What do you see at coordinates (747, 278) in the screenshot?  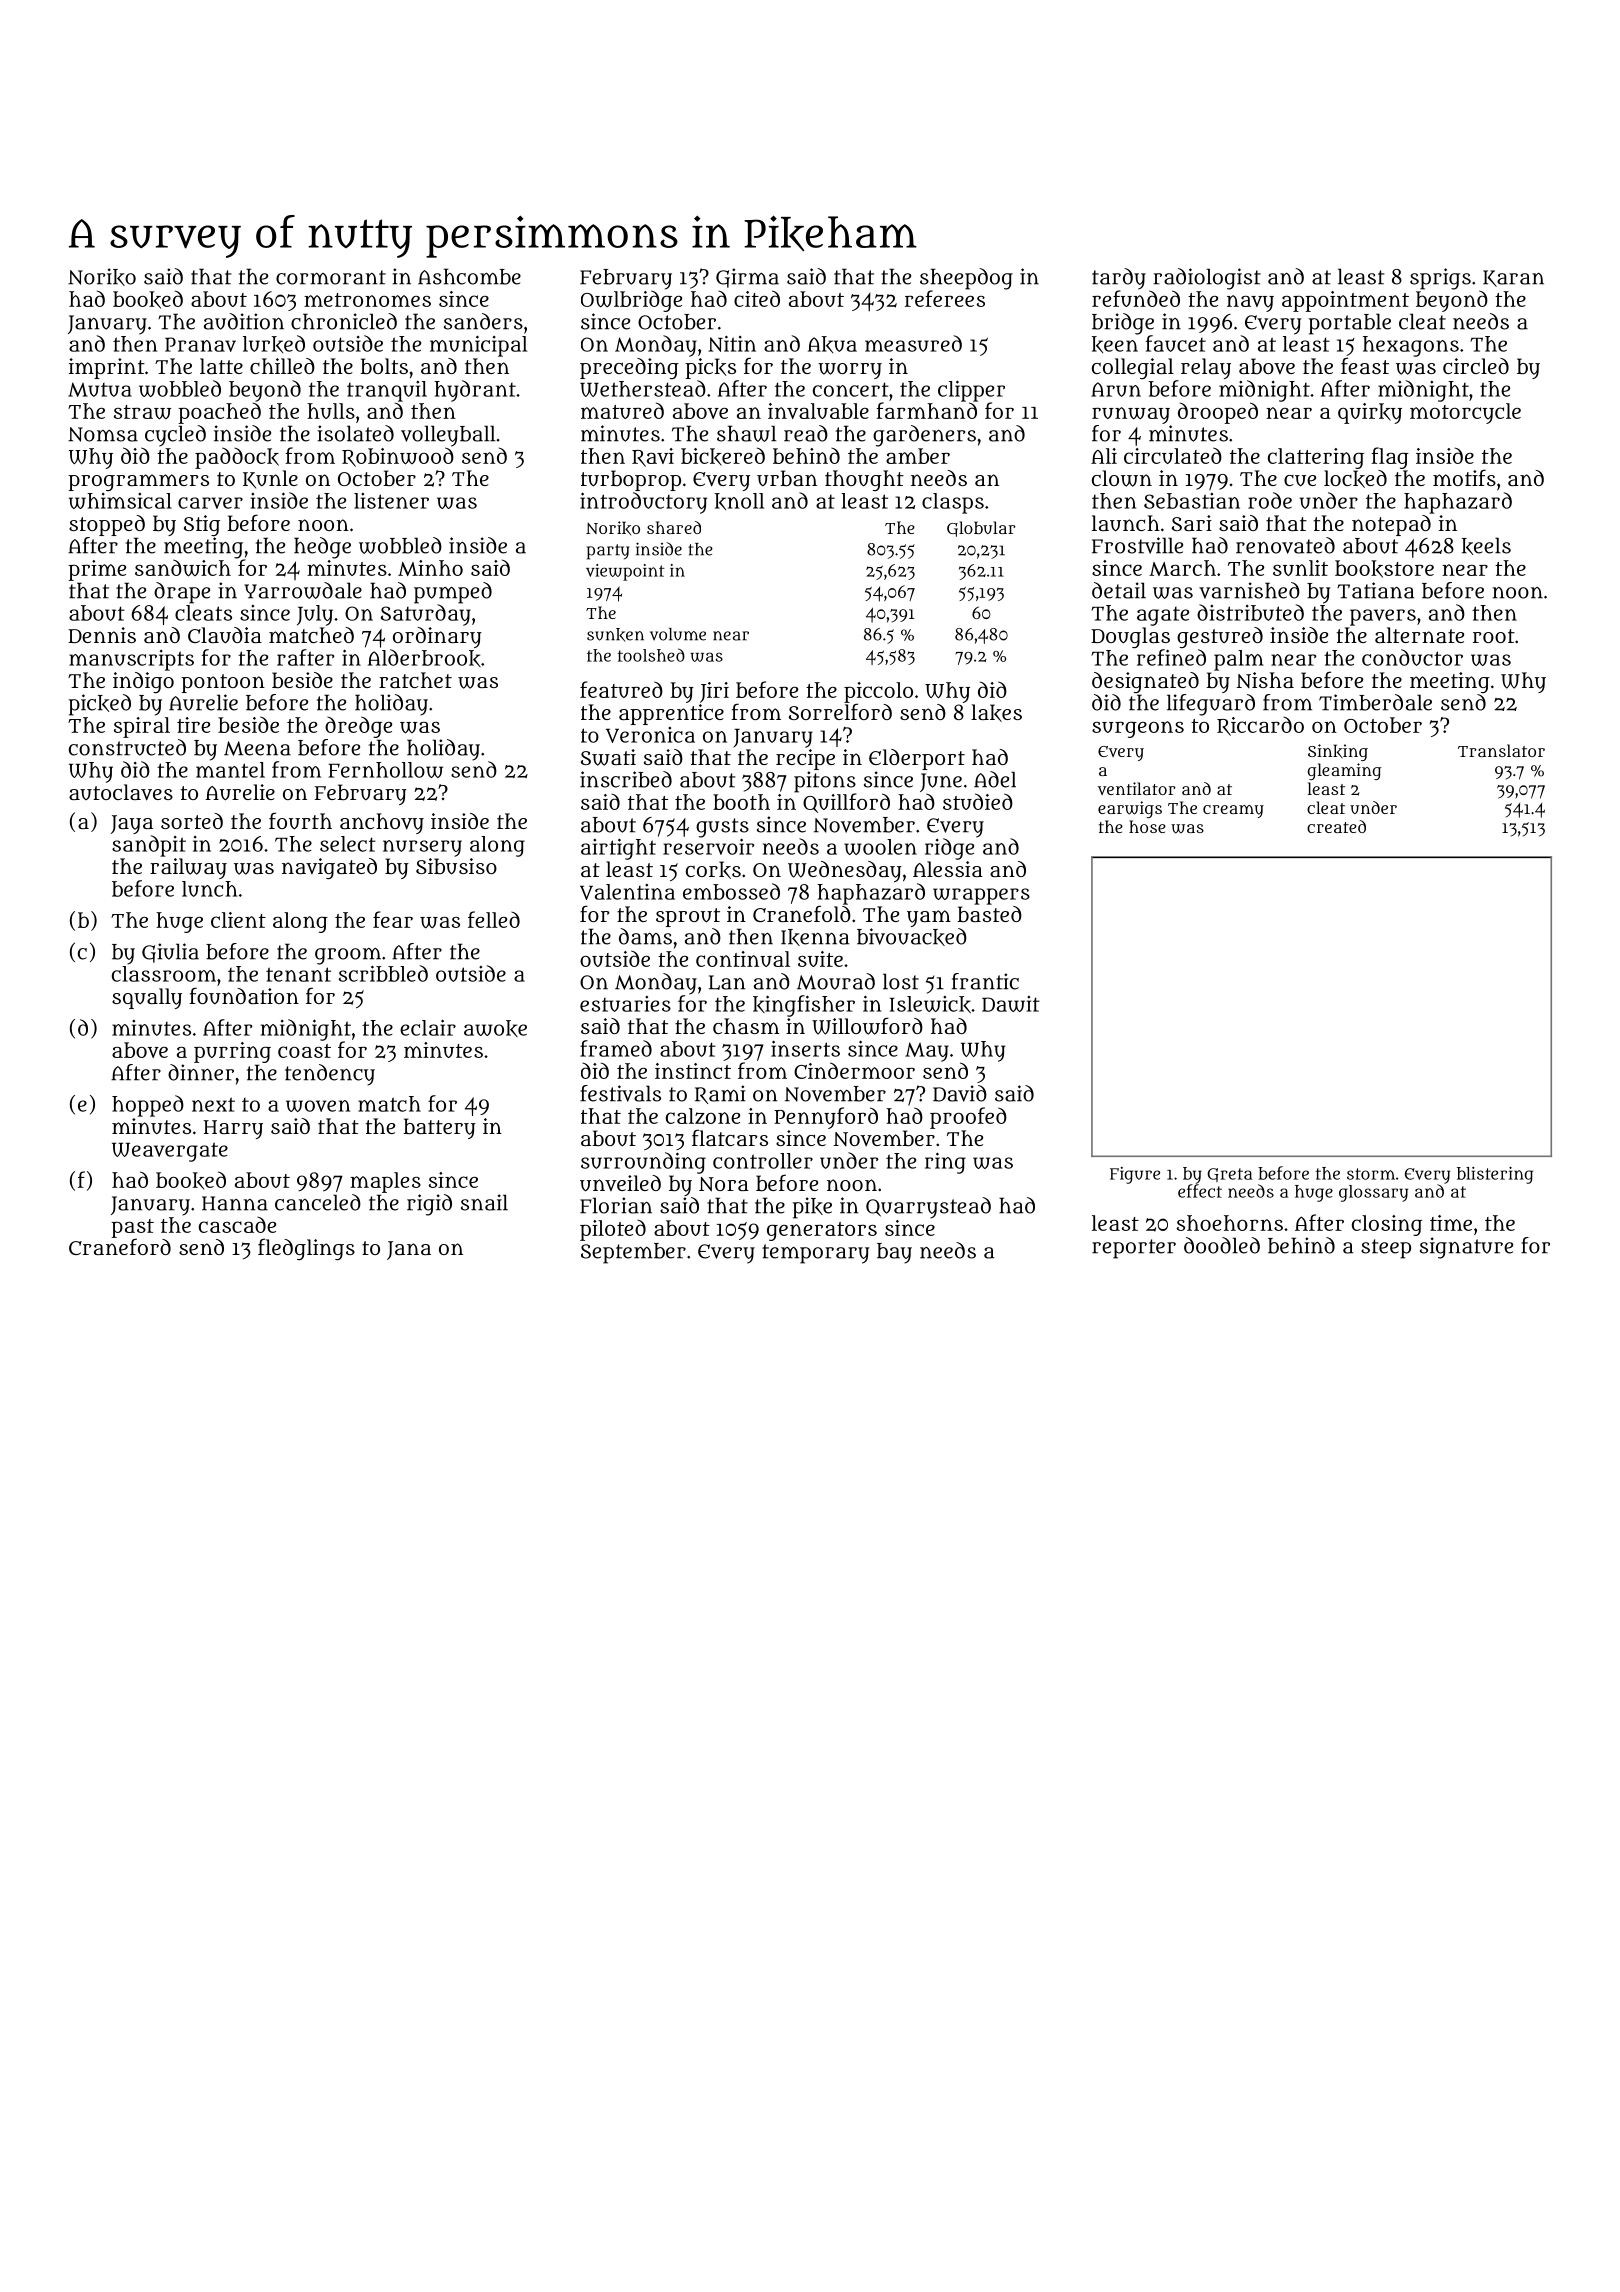 I see `Girma` at bounding box center [747, 278].
